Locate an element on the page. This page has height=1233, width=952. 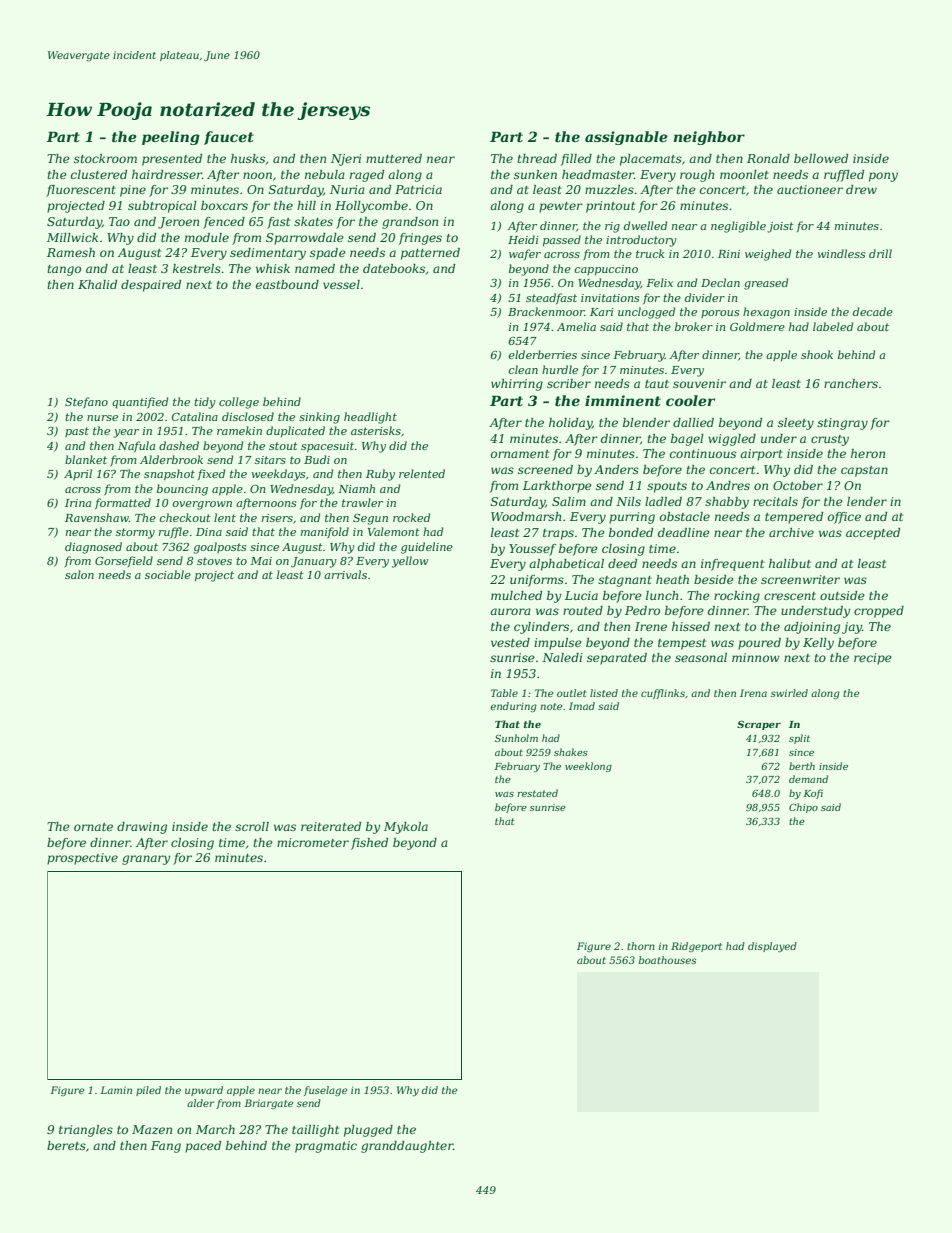
capstan is located at coordinates (864, 471).
